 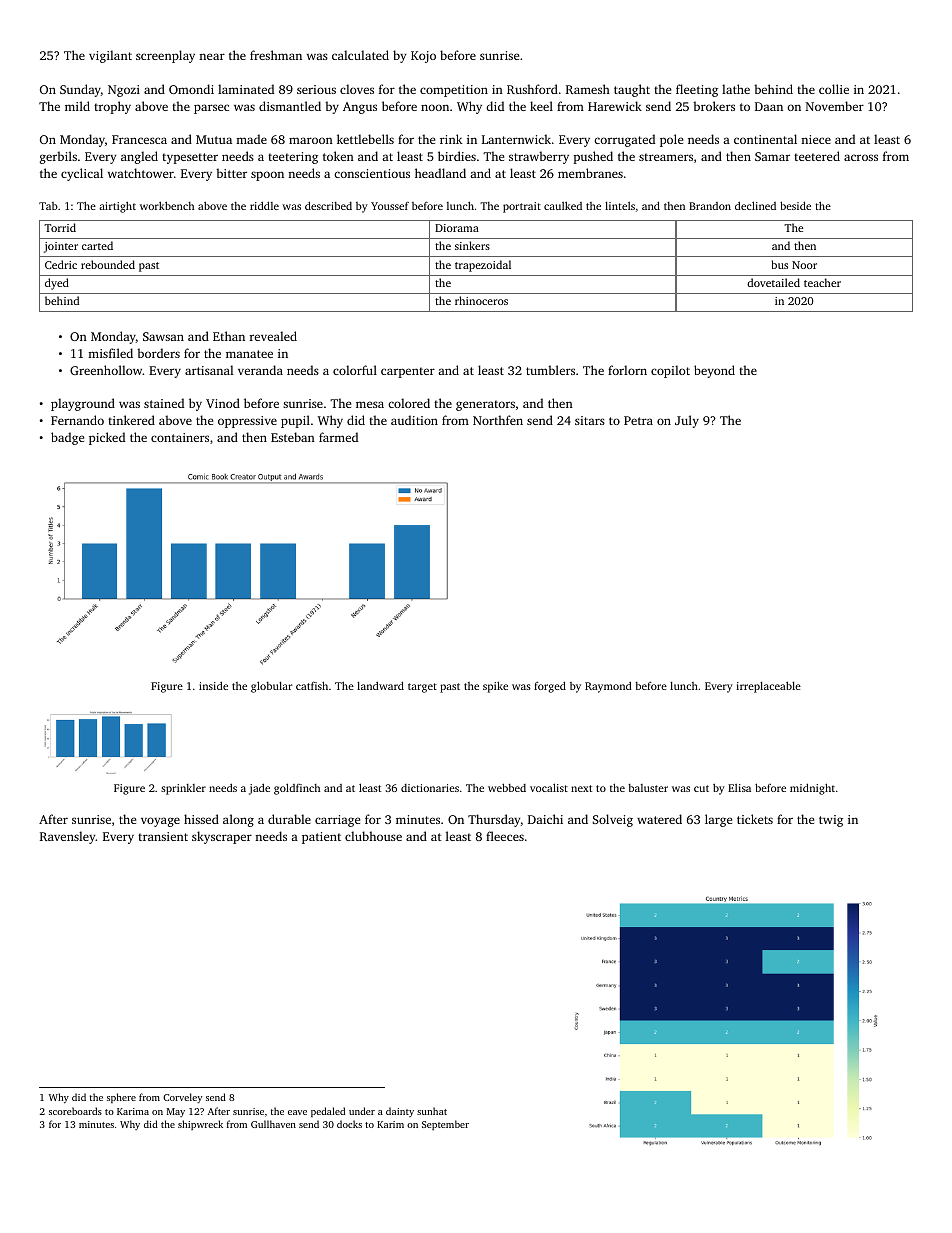 I want to click on irreplaceable, so click(x=768, y=687).
